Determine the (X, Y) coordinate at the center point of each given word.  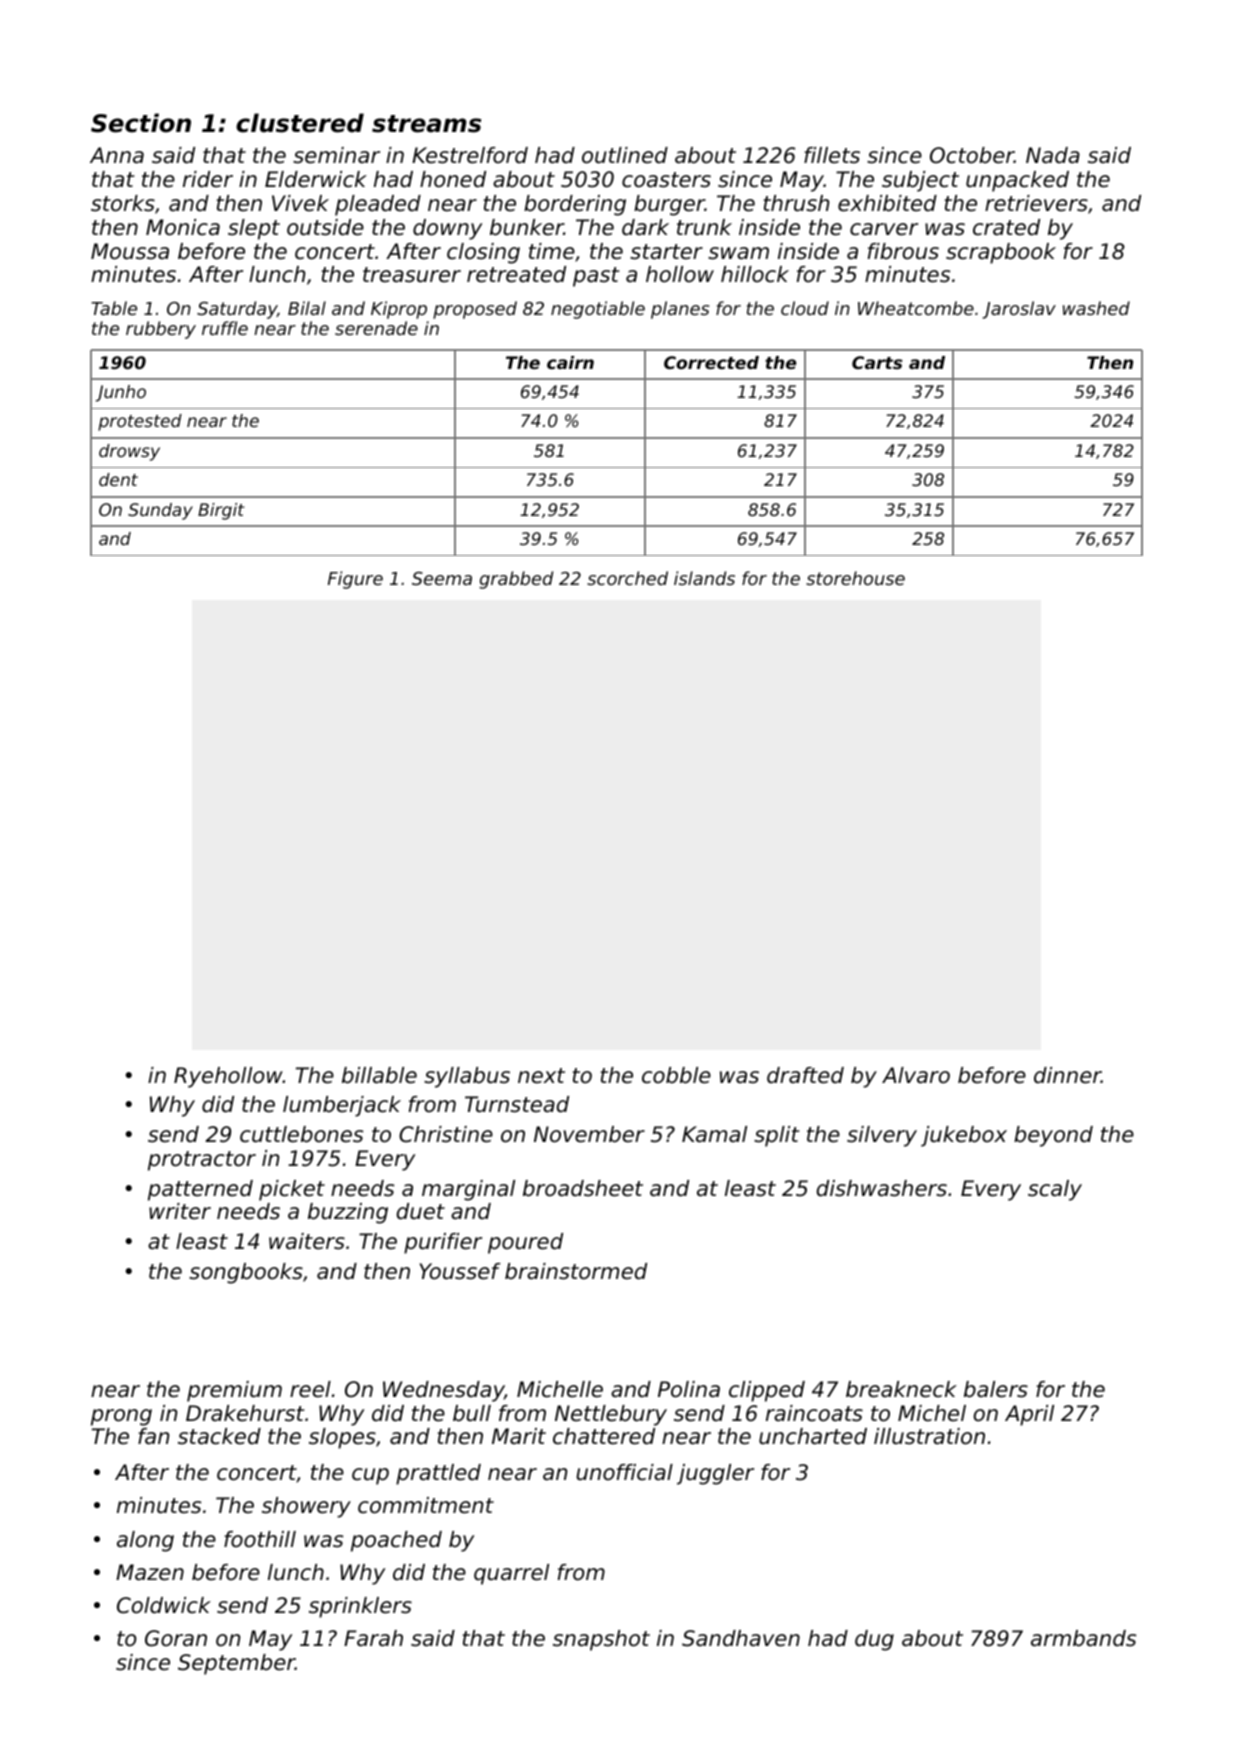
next (541, 1076)
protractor (202, 1161)
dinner (1067, 1075)
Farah (373, 1638)
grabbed (516, 580)
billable (379, 1075)
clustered (300, 123)
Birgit (221, 511)
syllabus (467, 1077)
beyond (1053, 1136)
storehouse (855, 578)
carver (884, 229)
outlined (625, 155)
